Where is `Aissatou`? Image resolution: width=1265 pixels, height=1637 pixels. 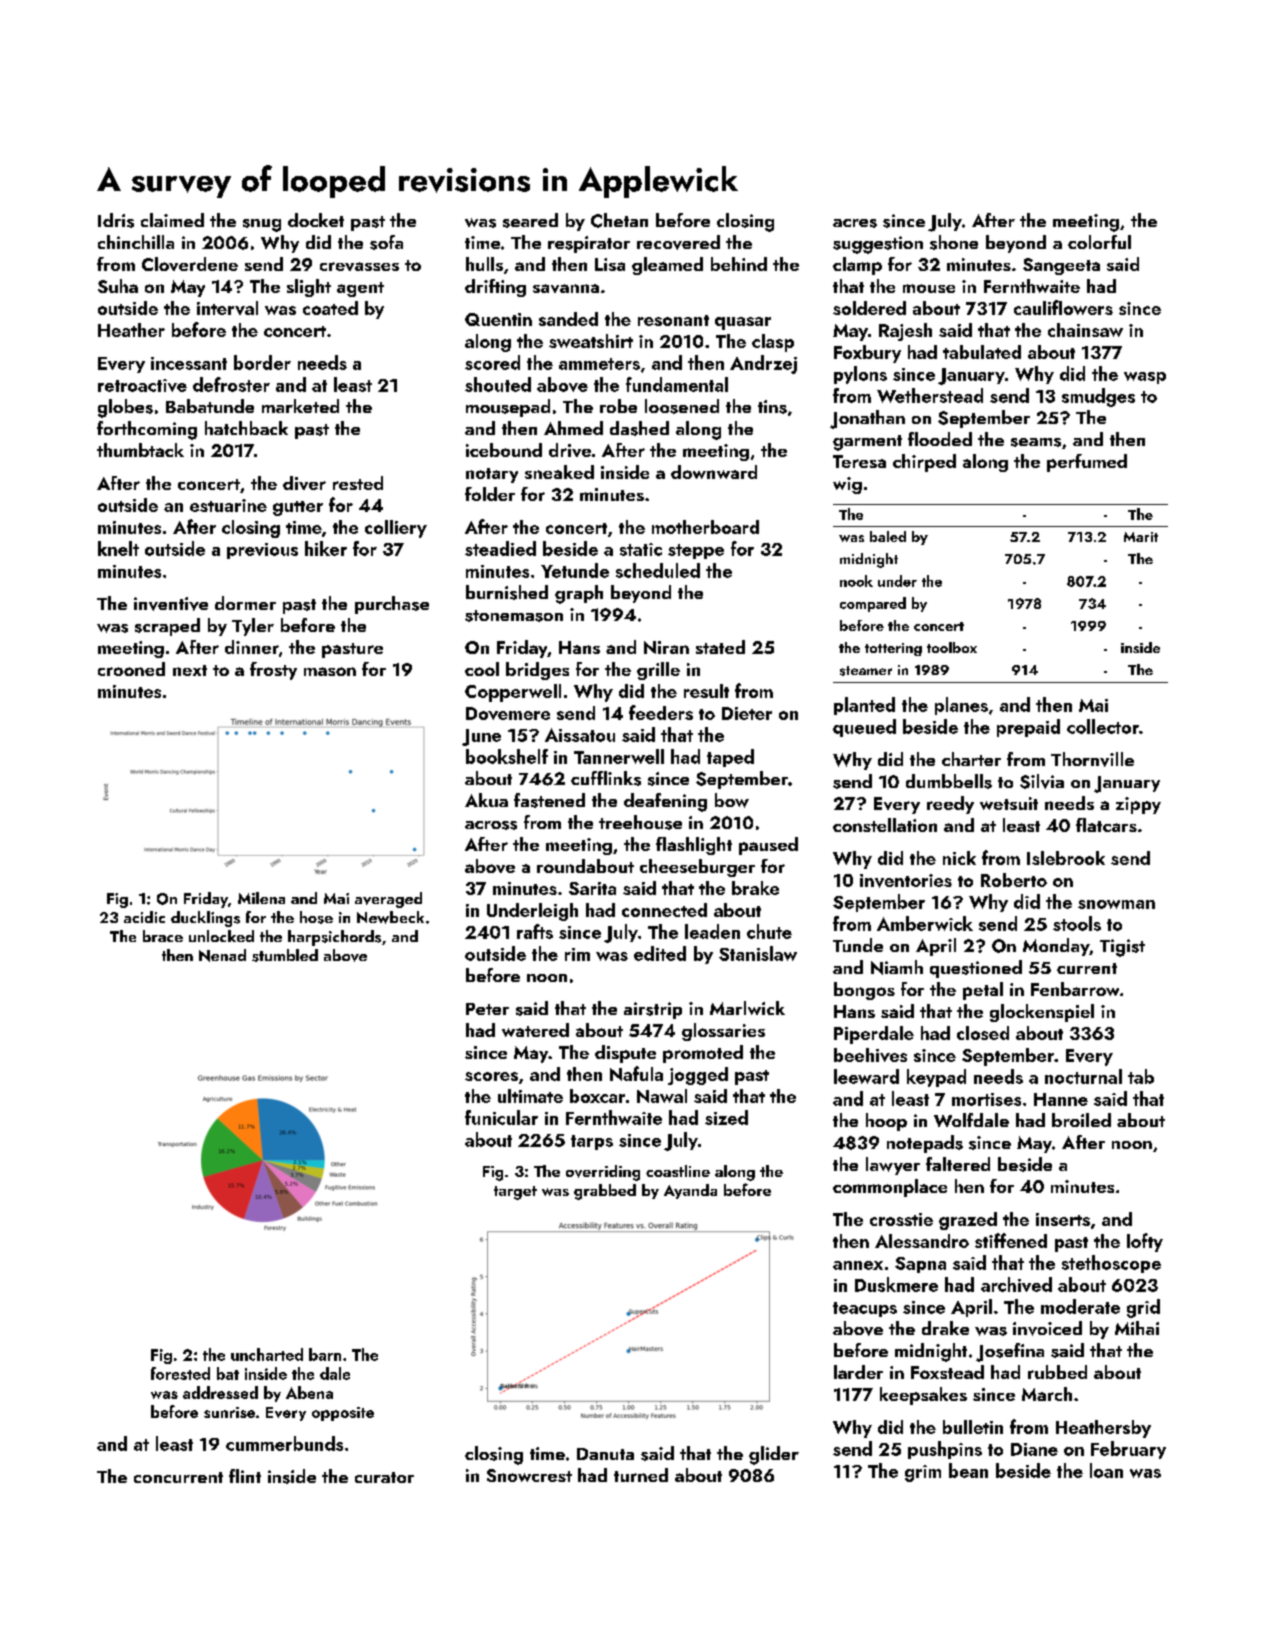
Aissatou is located at coordinates (580, 735).
